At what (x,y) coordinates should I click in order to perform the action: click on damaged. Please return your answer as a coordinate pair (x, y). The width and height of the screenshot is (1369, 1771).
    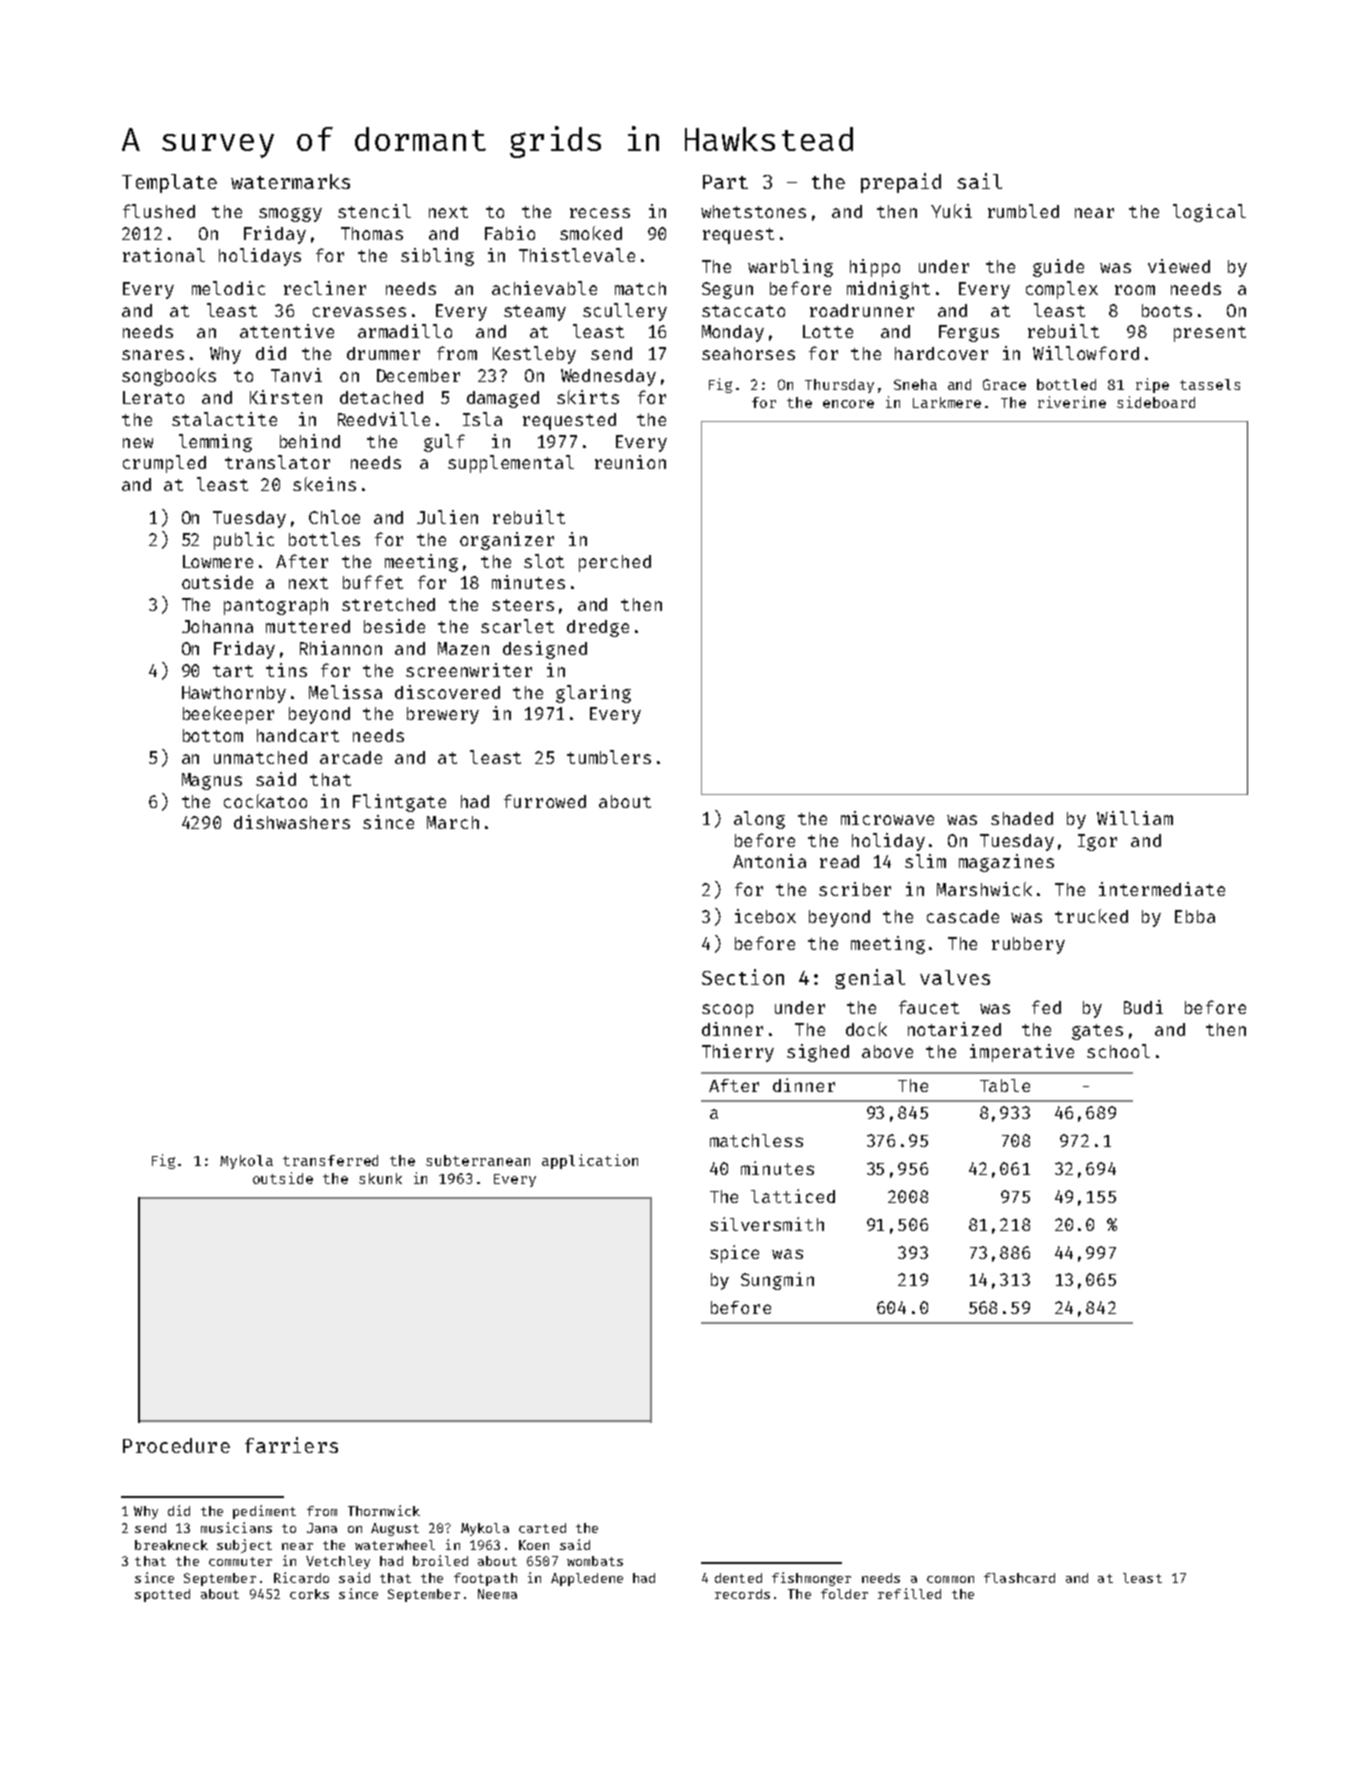
    Looking at the image, I should click on (503, 399).
